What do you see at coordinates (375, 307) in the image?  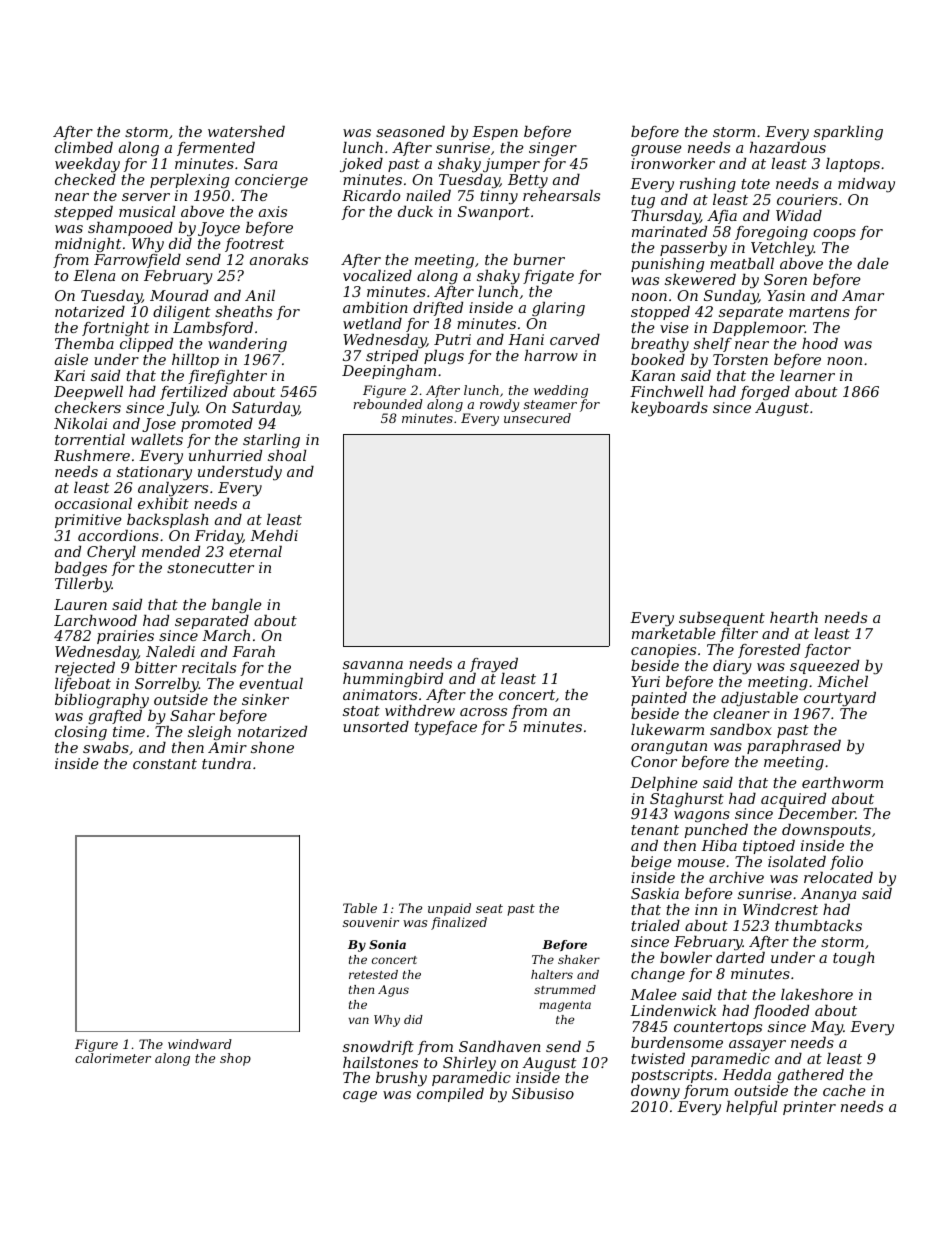 I see `ambition` at bounding box center [375, 307].
